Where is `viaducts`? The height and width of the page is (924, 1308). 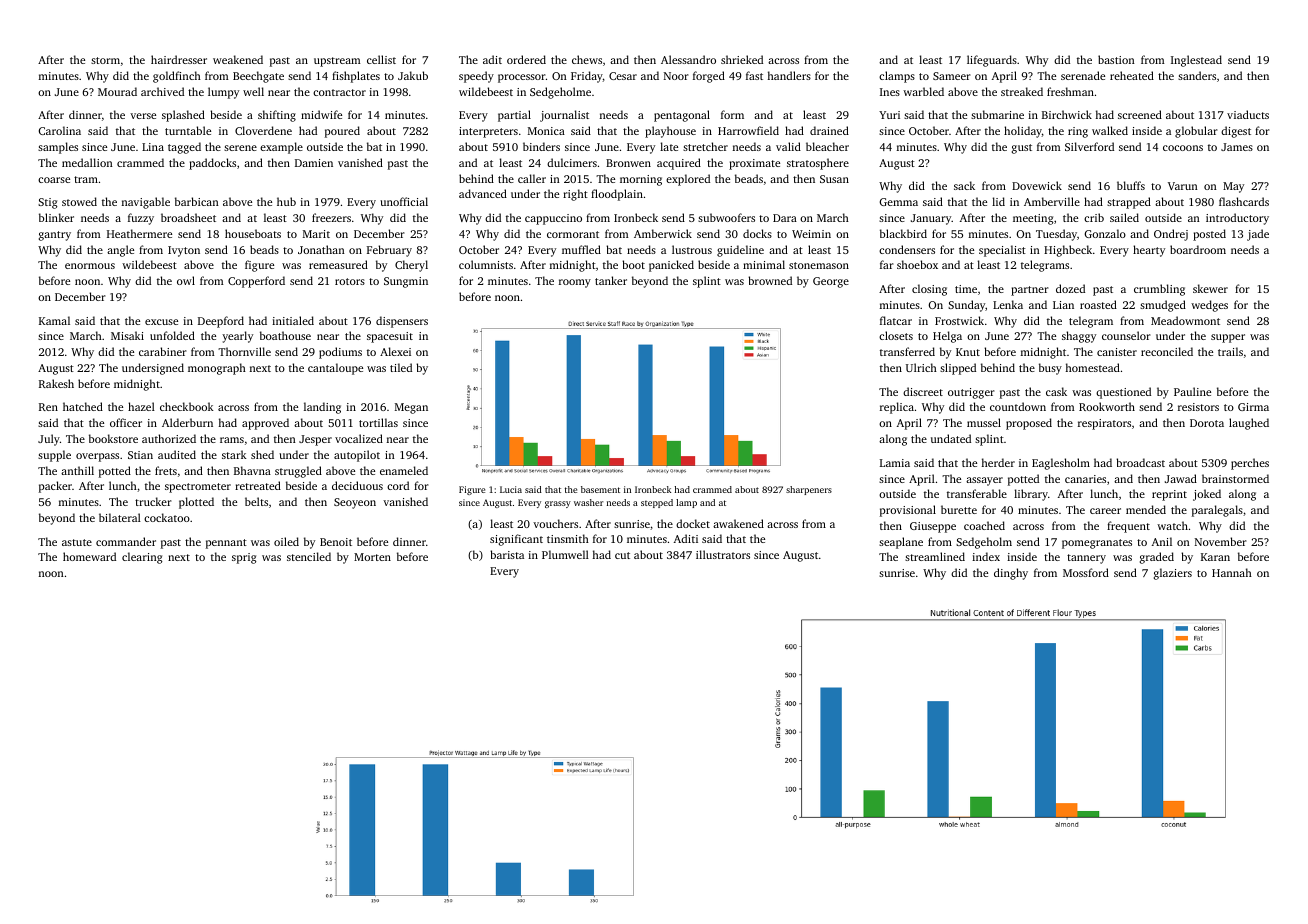 viaducts is located at coordinates (1248, 114).
